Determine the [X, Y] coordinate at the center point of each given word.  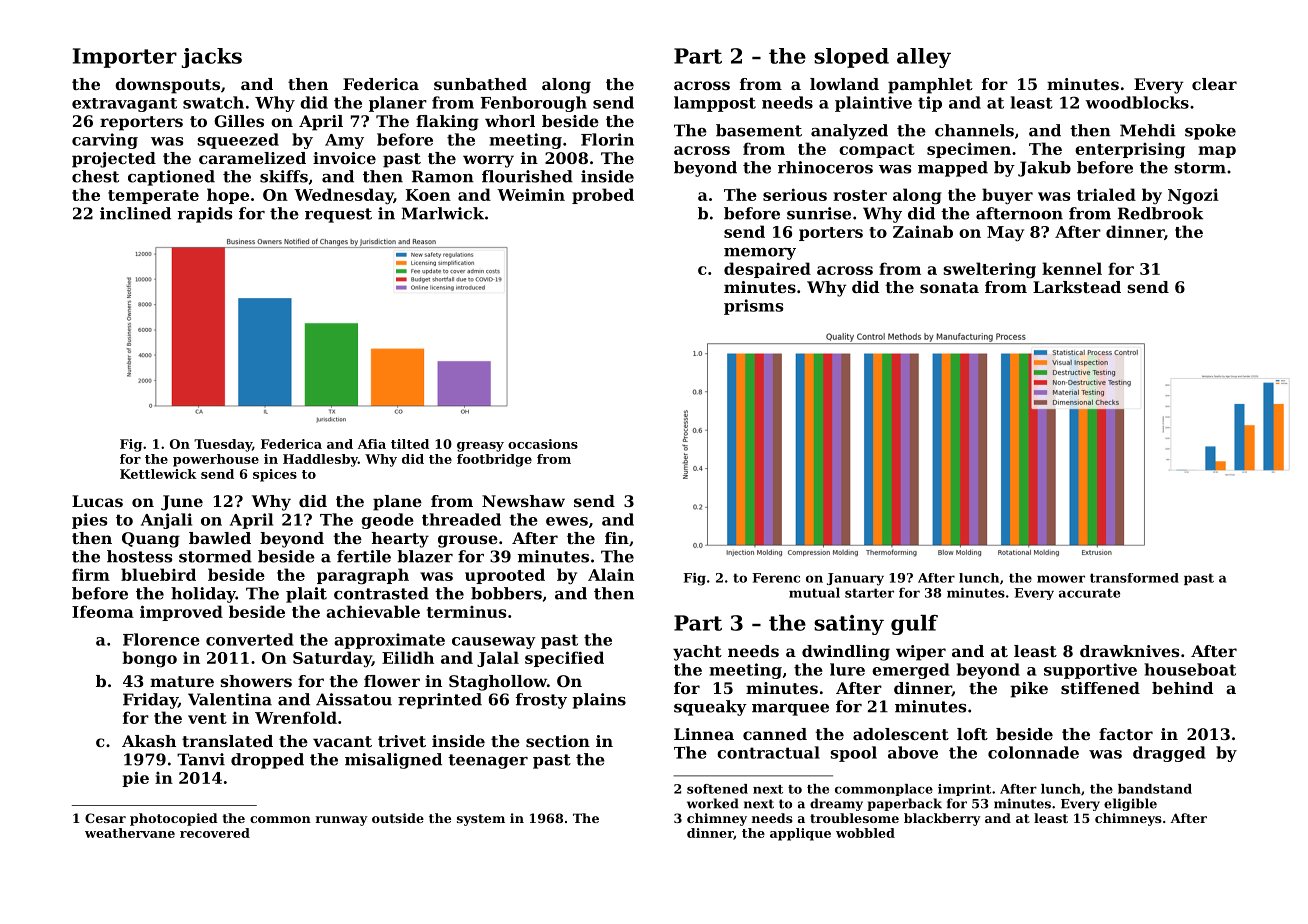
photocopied [174, 819]
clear [1214, 84]
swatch [213, 102]
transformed [1134, 578]
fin [617, 538]
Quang [151, 540]
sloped [851, 58]
